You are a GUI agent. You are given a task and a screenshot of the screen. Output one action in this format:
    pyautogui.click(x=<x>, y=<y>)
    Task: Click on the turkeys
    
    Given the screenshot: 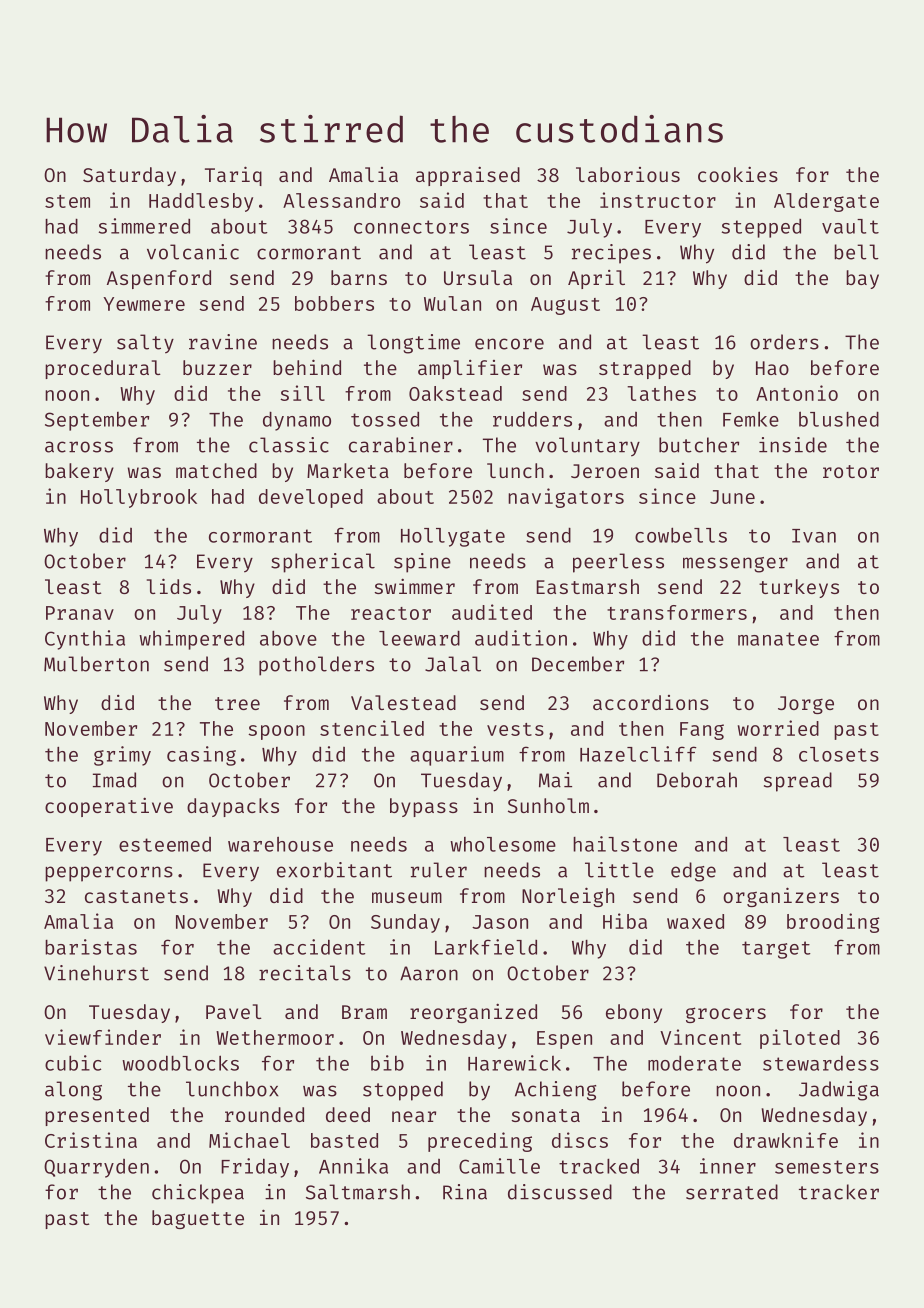 What is the action you would take?
    pyautogui.click(x=799, y=588)
